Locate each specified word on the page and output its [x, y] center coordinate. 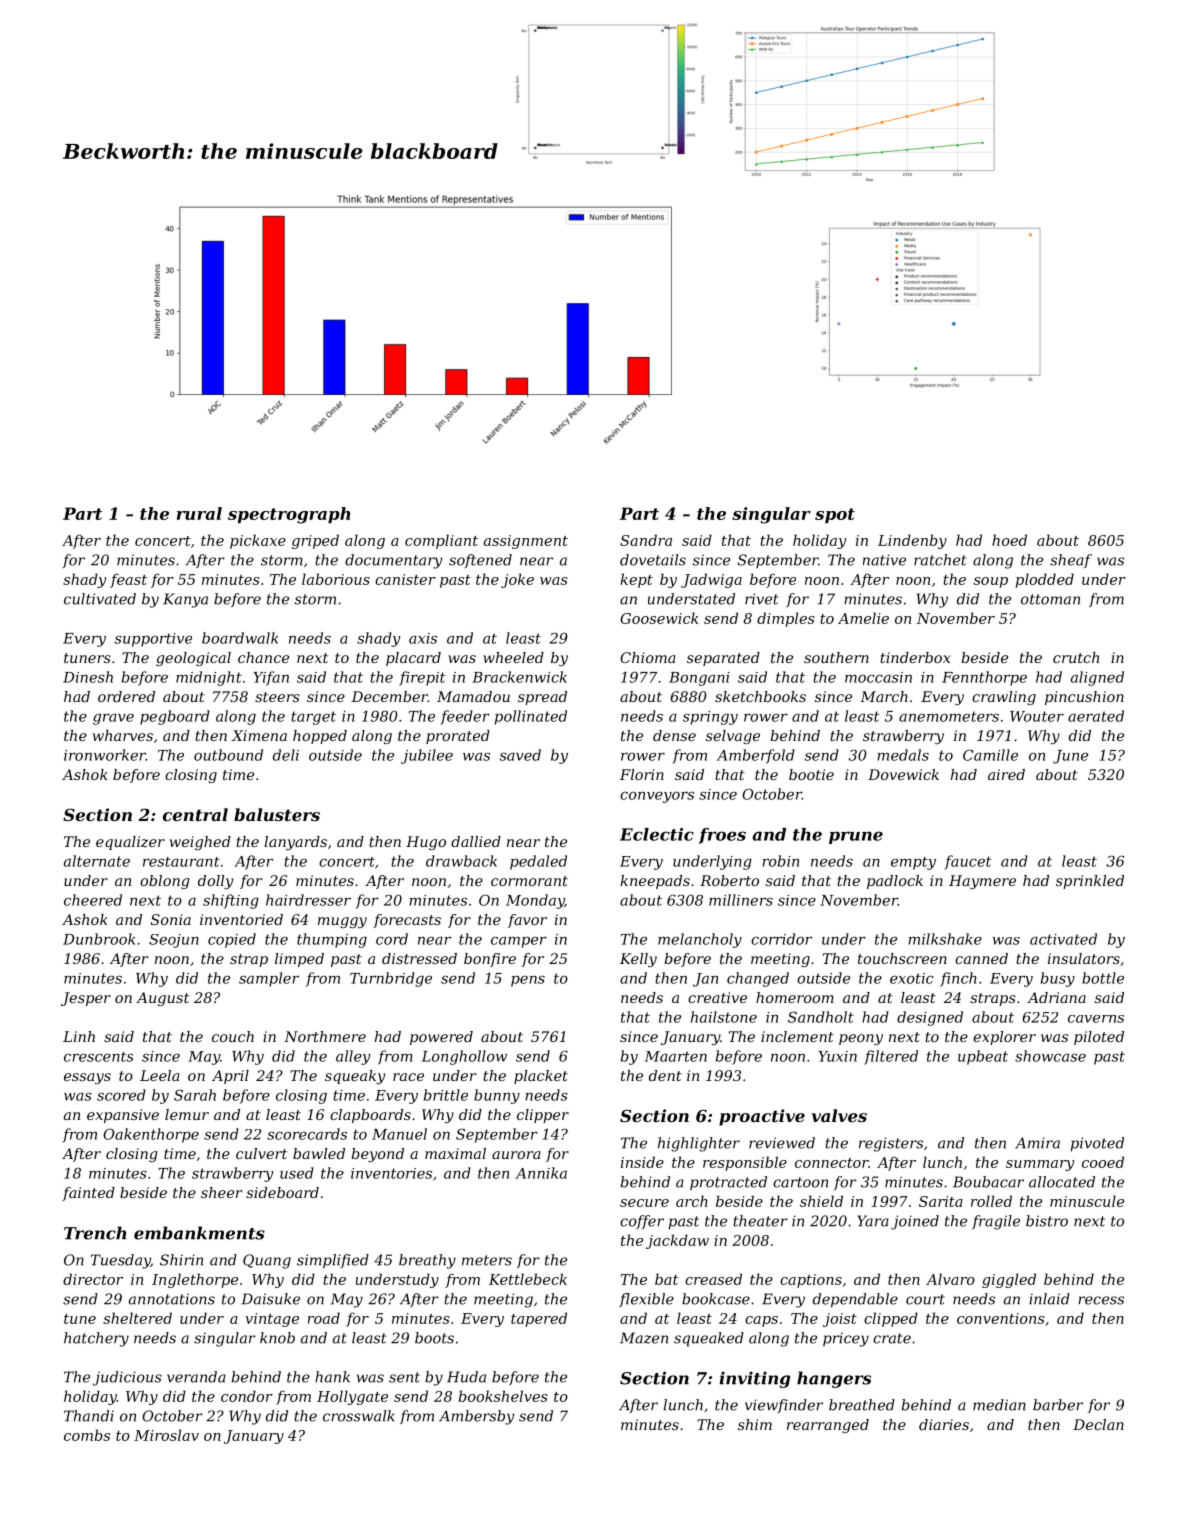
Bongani [699, 679]
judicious [127, 1378]
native [884, 560]
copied [232, 940]
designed [930, 1018]
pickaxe [258, 541]
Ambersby [476, 1417]
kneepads [655, 882]
